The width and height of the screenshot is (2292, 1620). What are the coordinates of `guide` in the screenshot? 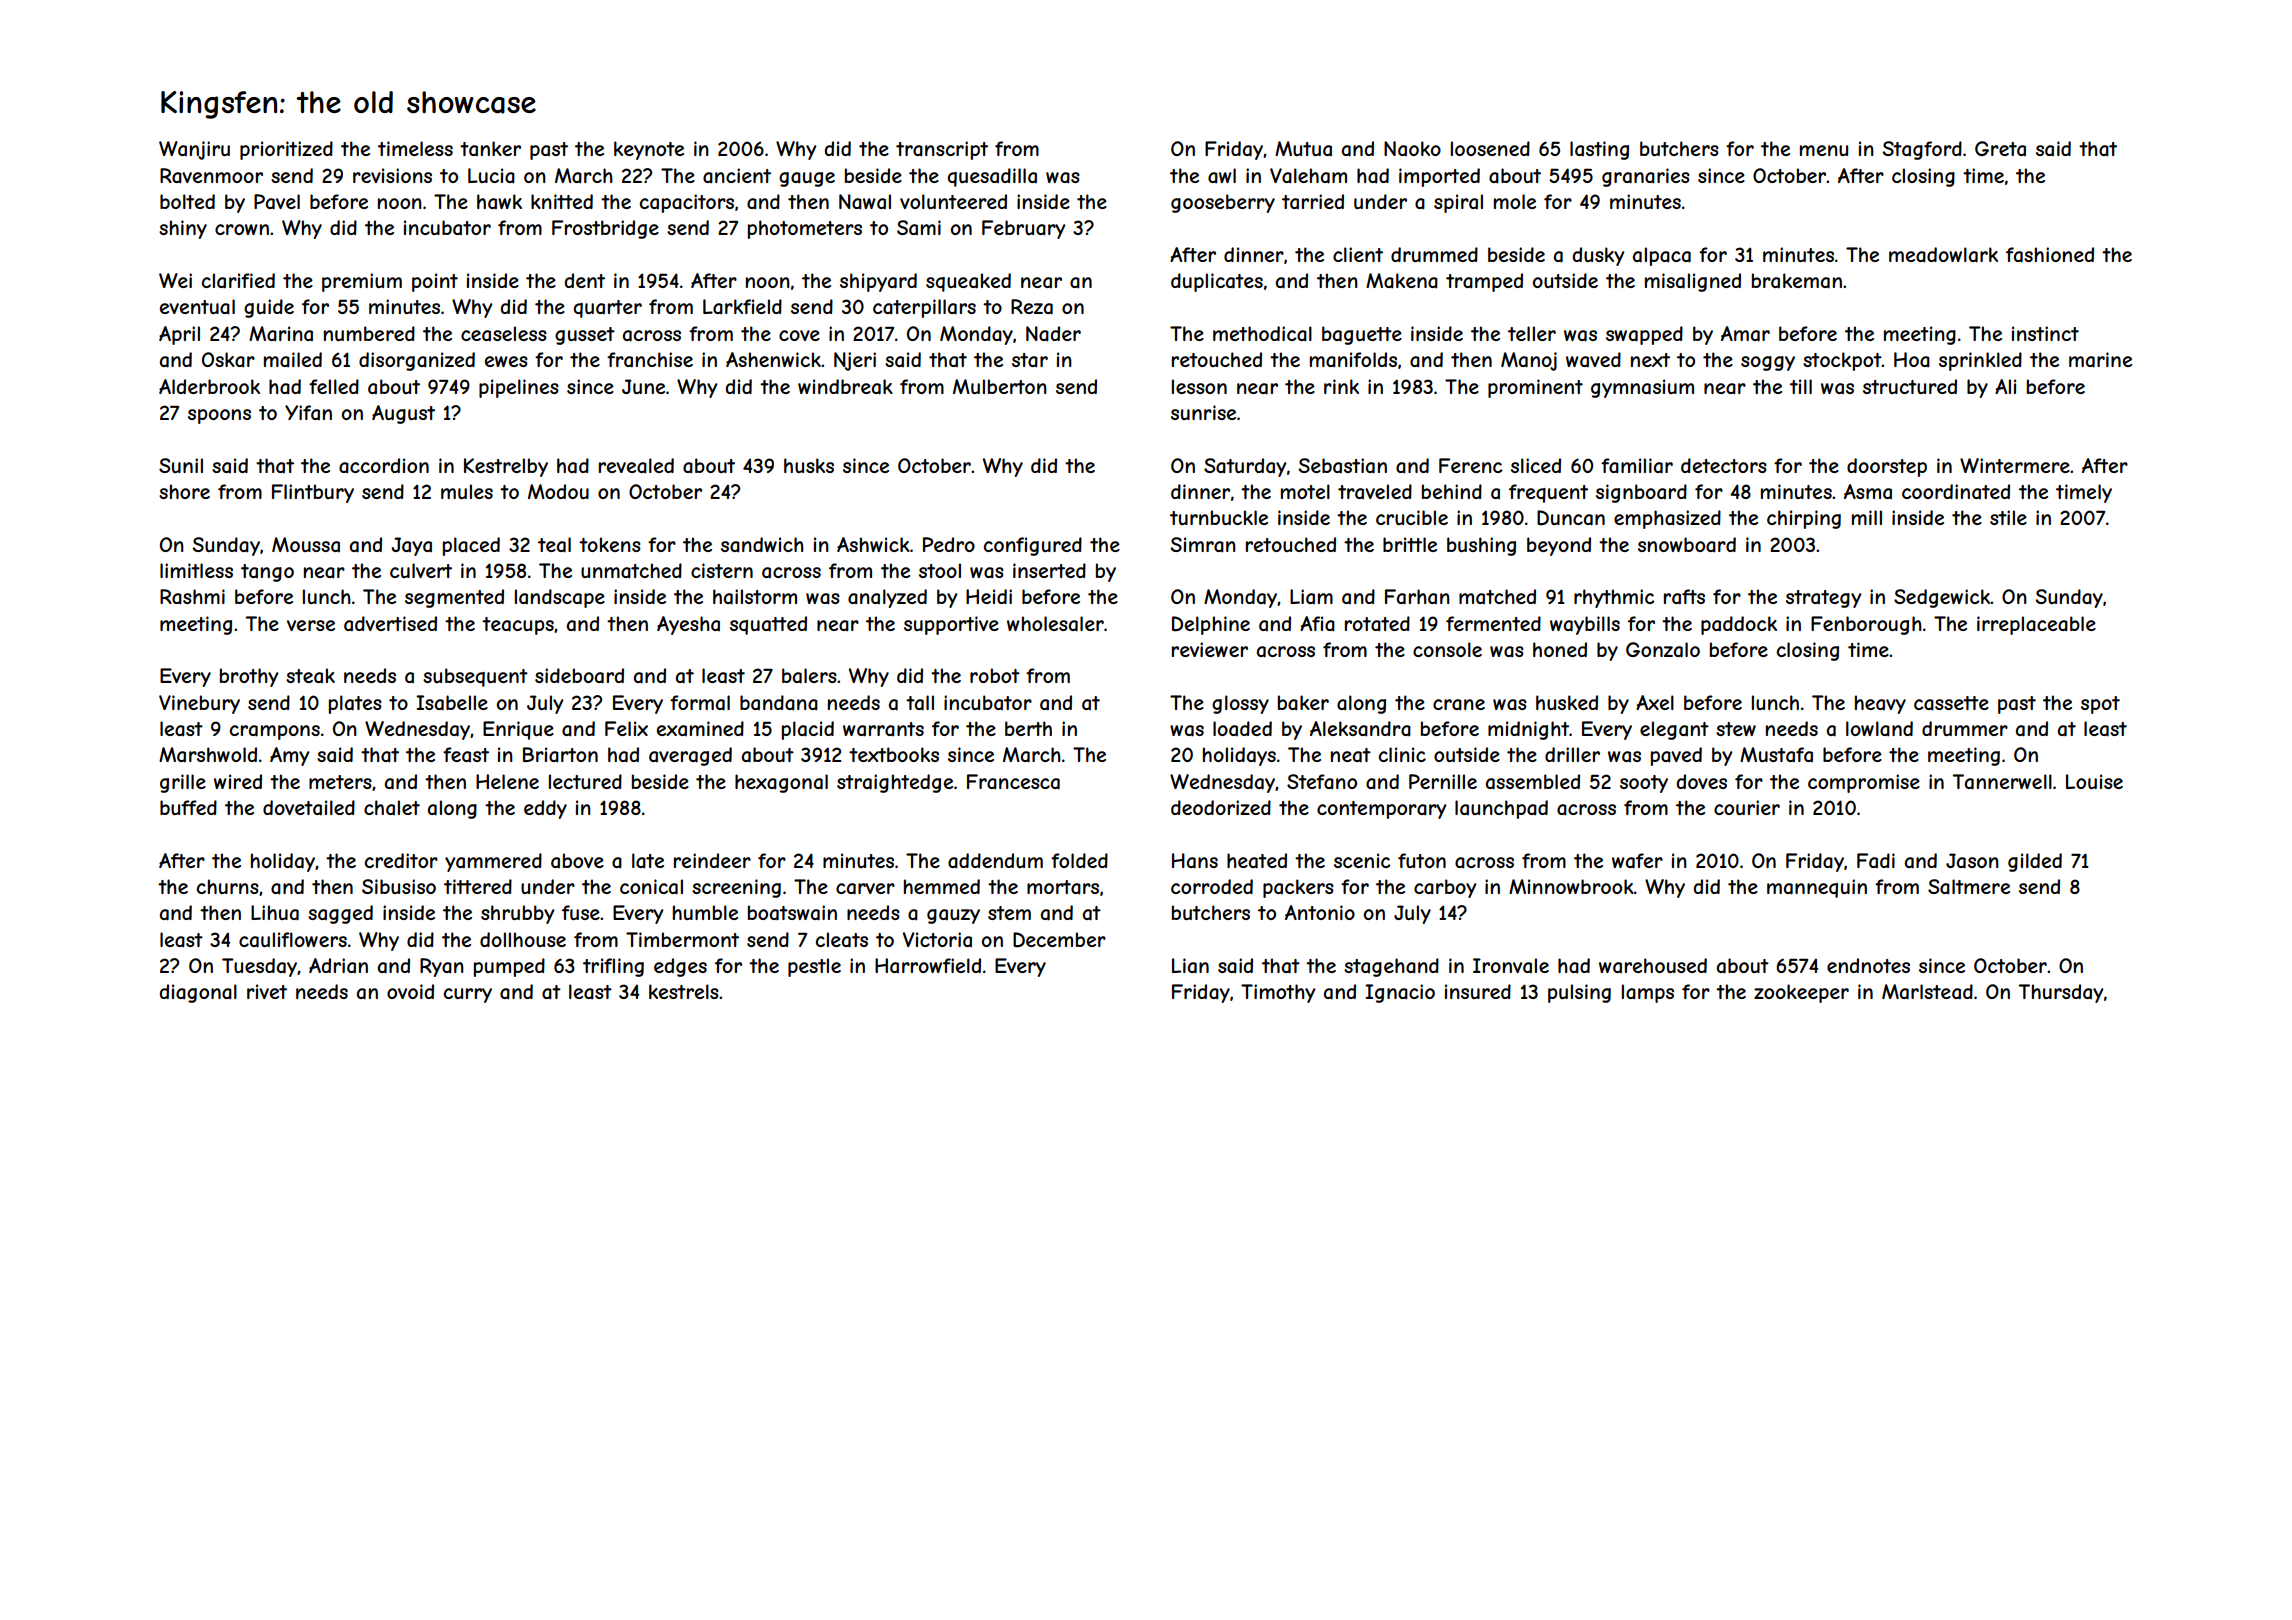 It's located at (269, 308).
